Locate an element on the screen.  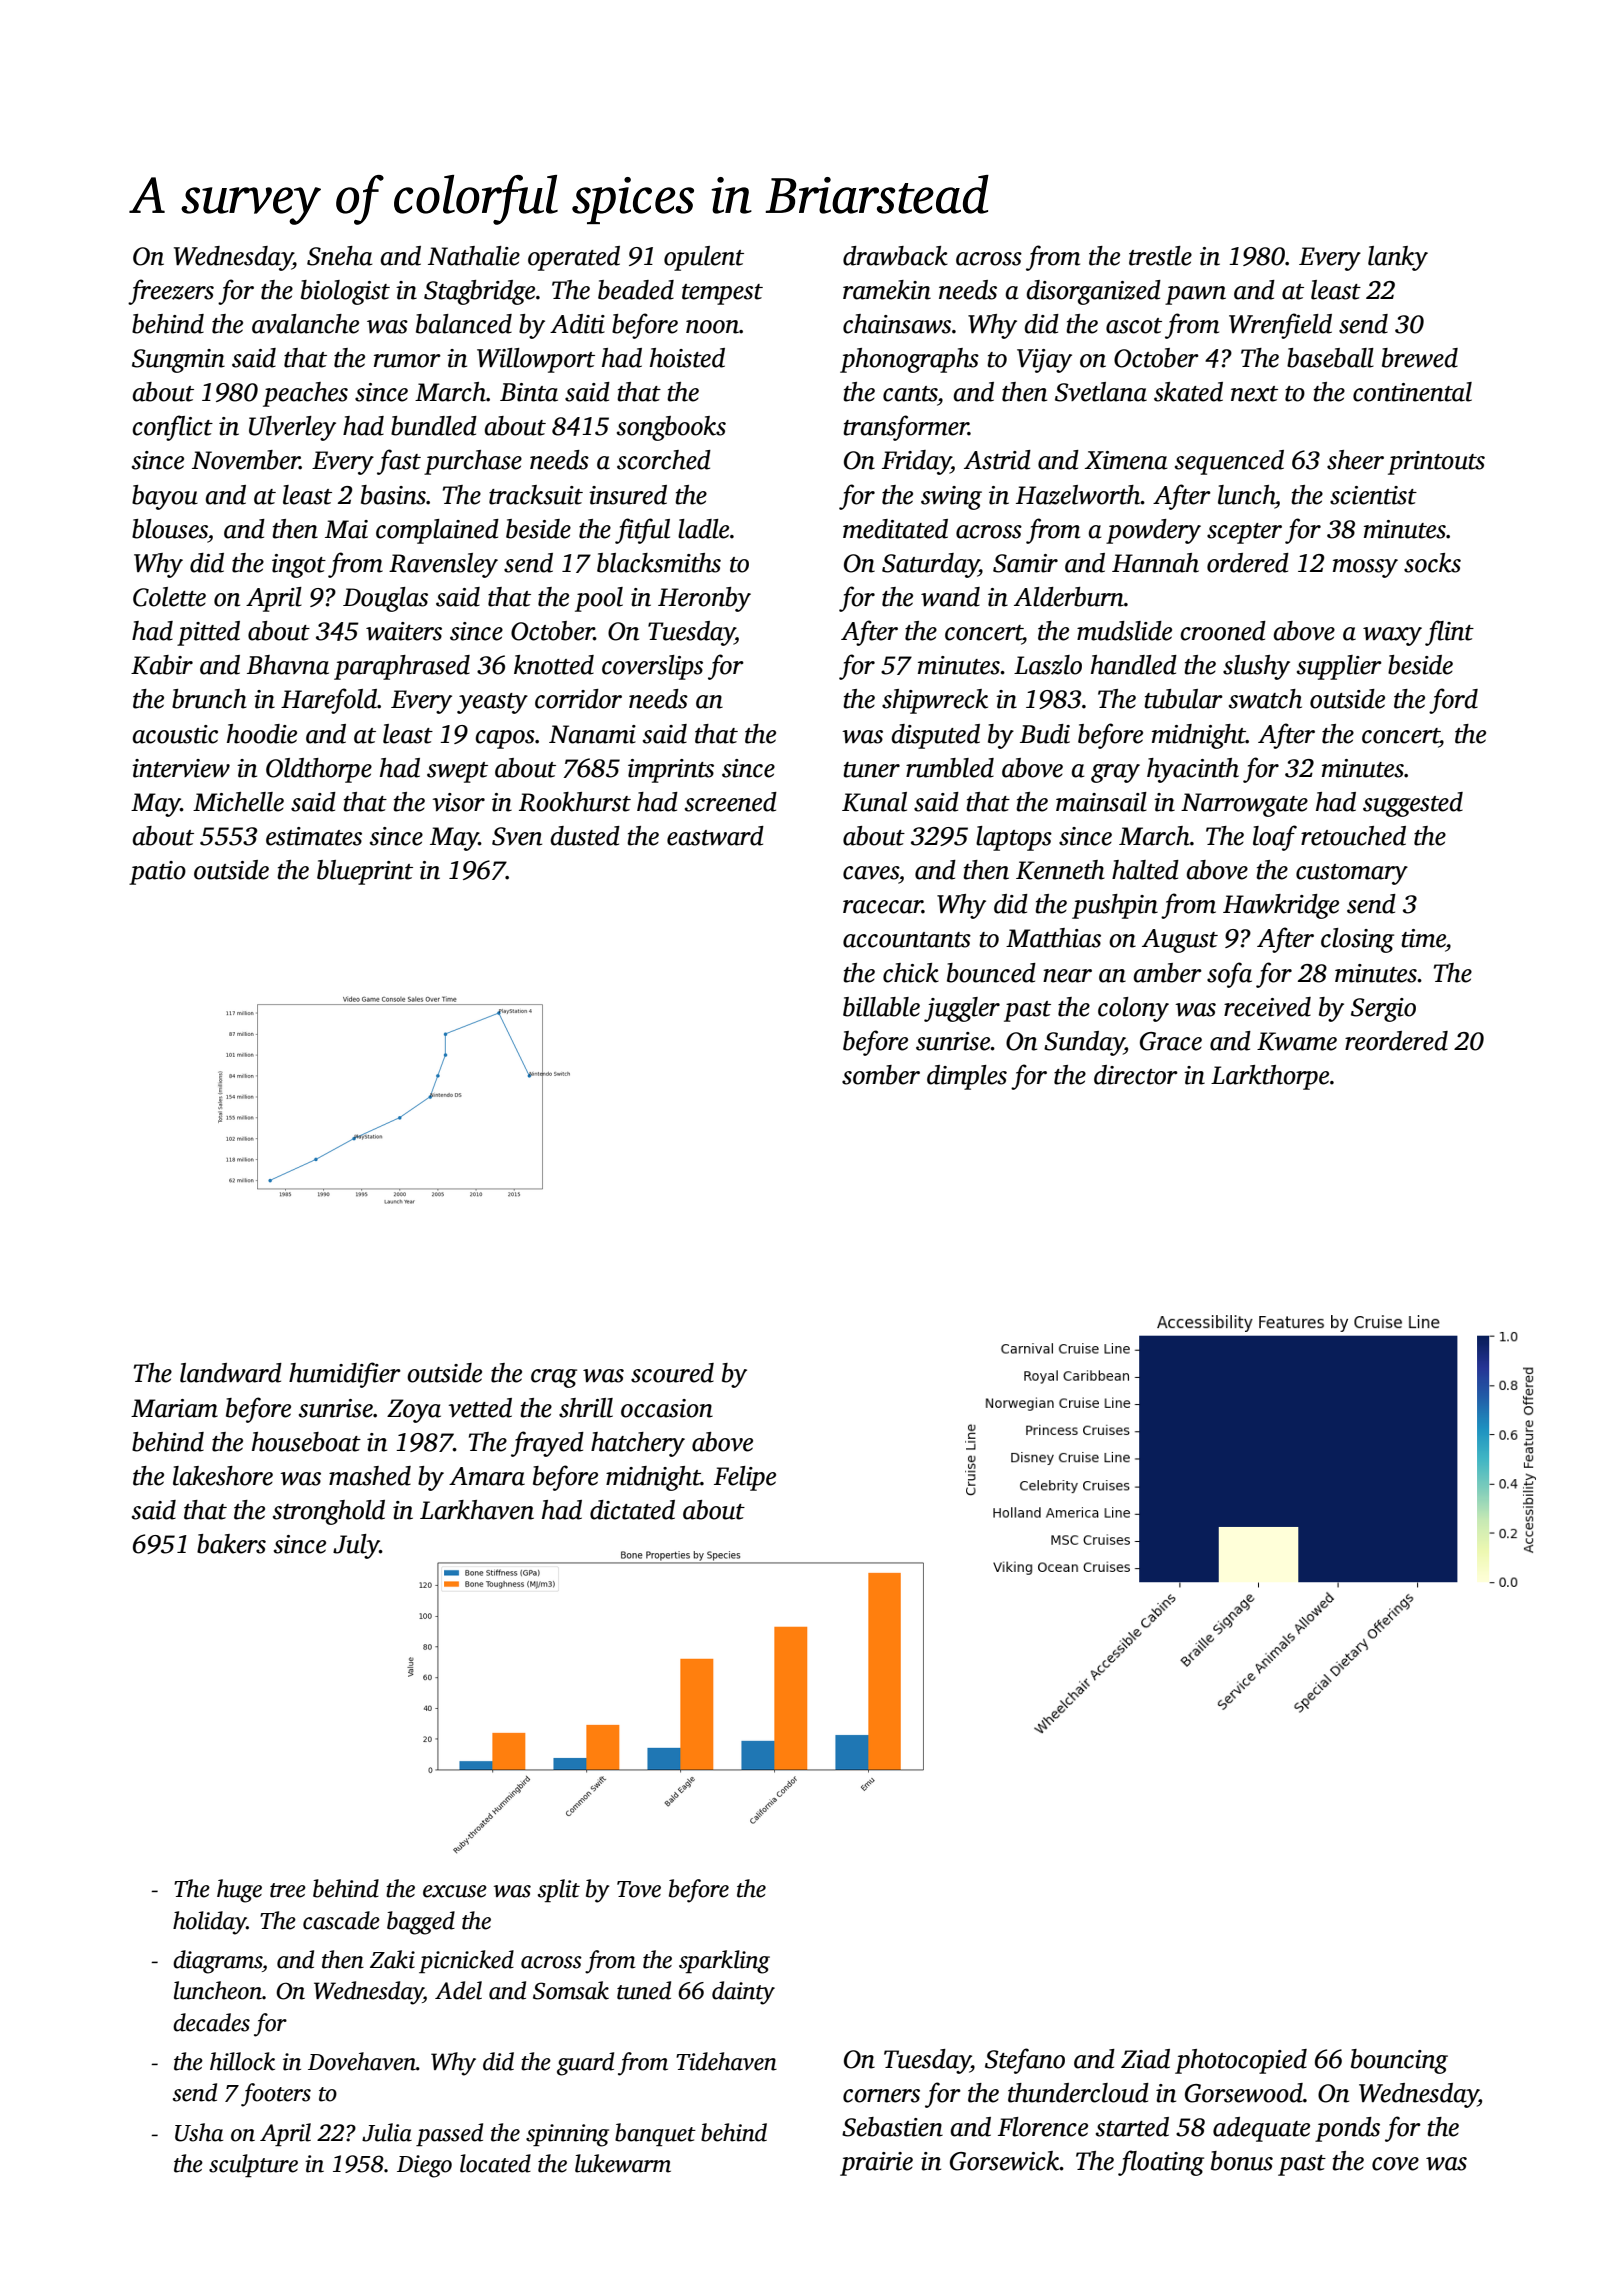
tree is located at coordinates (288, 1890).
